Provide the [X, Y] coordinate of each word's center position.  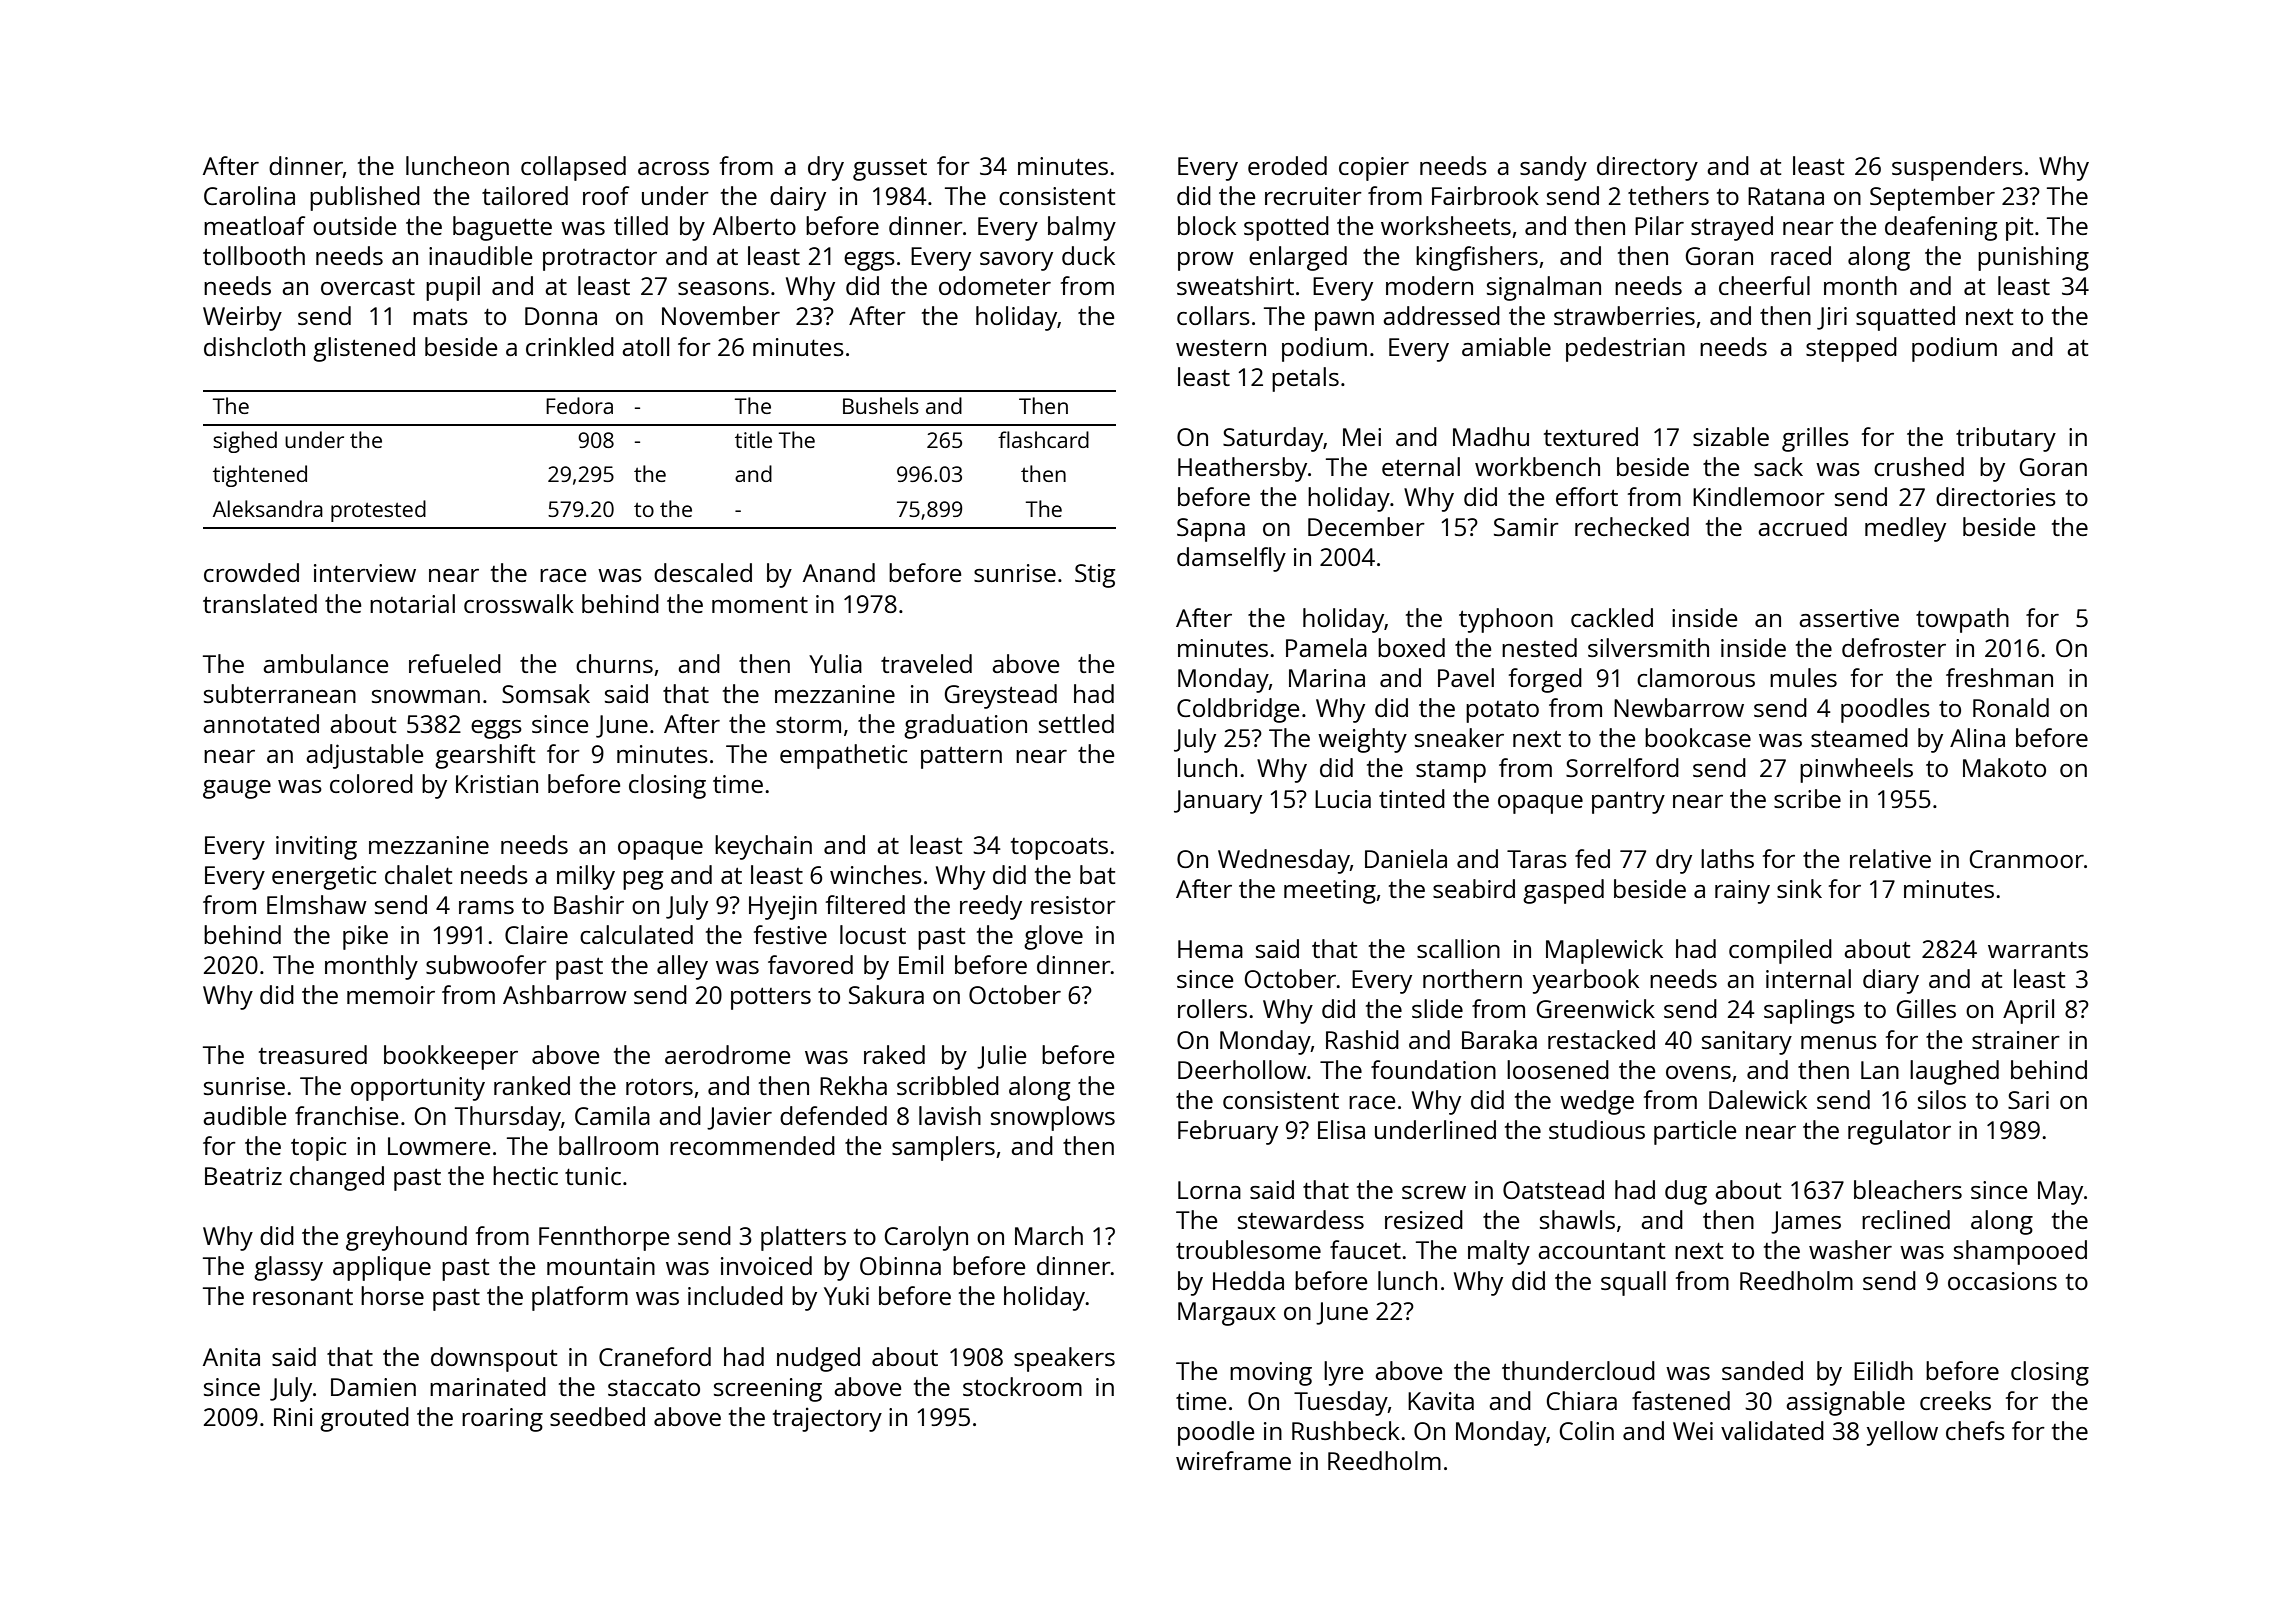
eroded [1287, 165]
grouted [364, 1419]
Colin [1587, 1430]
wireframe [1233, 1460]
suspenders [1957, 168]
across [673, 168]
